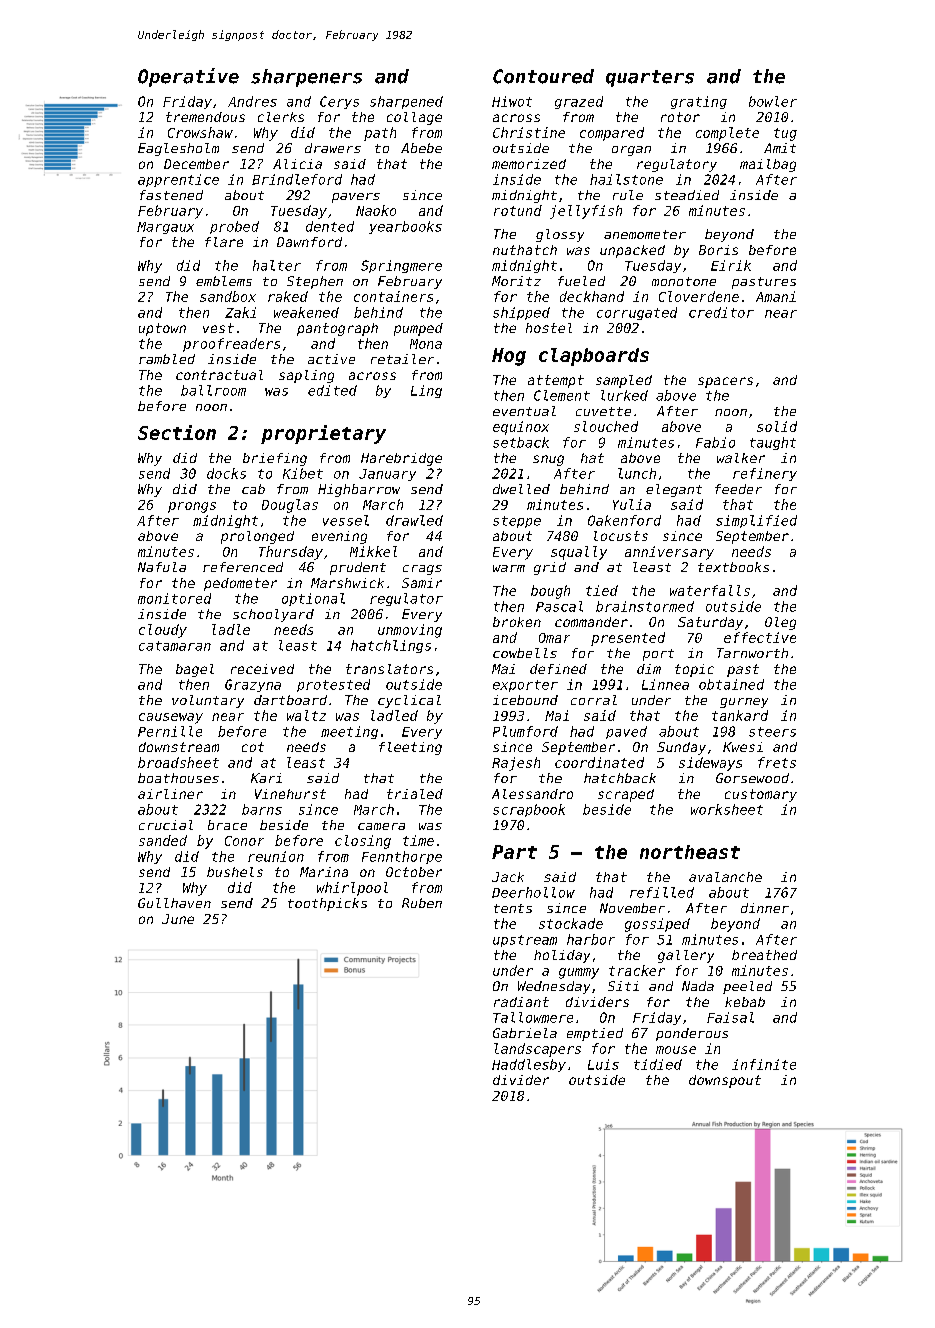  What do you see at coordinates (324, 872) in the page?
I see `Marina` at bounding box center [324, 872].
